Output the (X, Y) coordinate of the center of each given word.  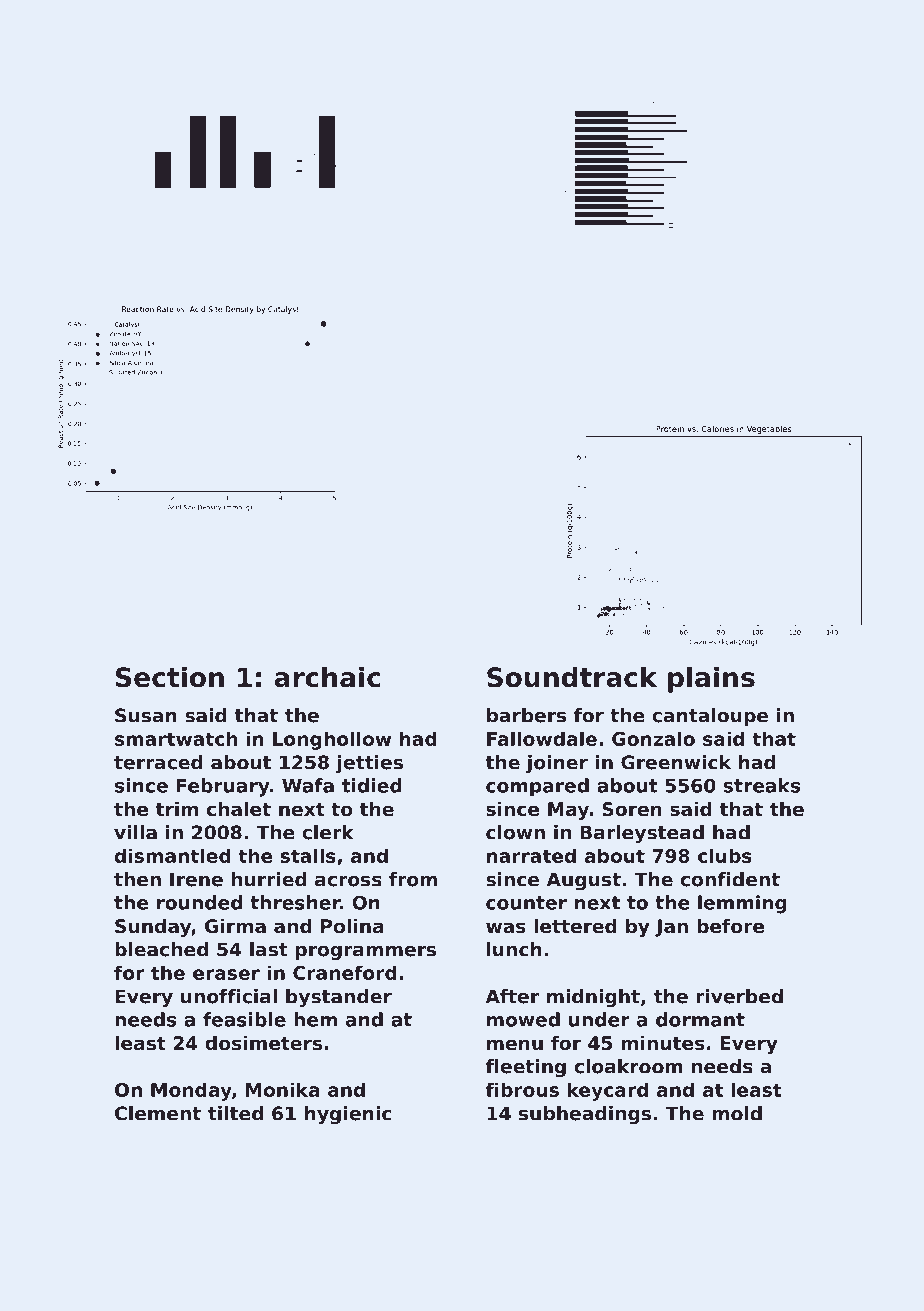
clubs (725, 855)
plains (711, 680)
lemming (742, 904)
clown (515, 832)
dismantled (173, 855)
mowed (523, 1019)
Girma (235, 926)
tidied (372, 785)
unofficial (229, 996)
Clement (158, 1113)
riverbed (739, 996)
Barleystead (642, 834)
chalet (239, 809)
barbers (526, 715)
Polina (352, 926)
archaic (327, 677)
